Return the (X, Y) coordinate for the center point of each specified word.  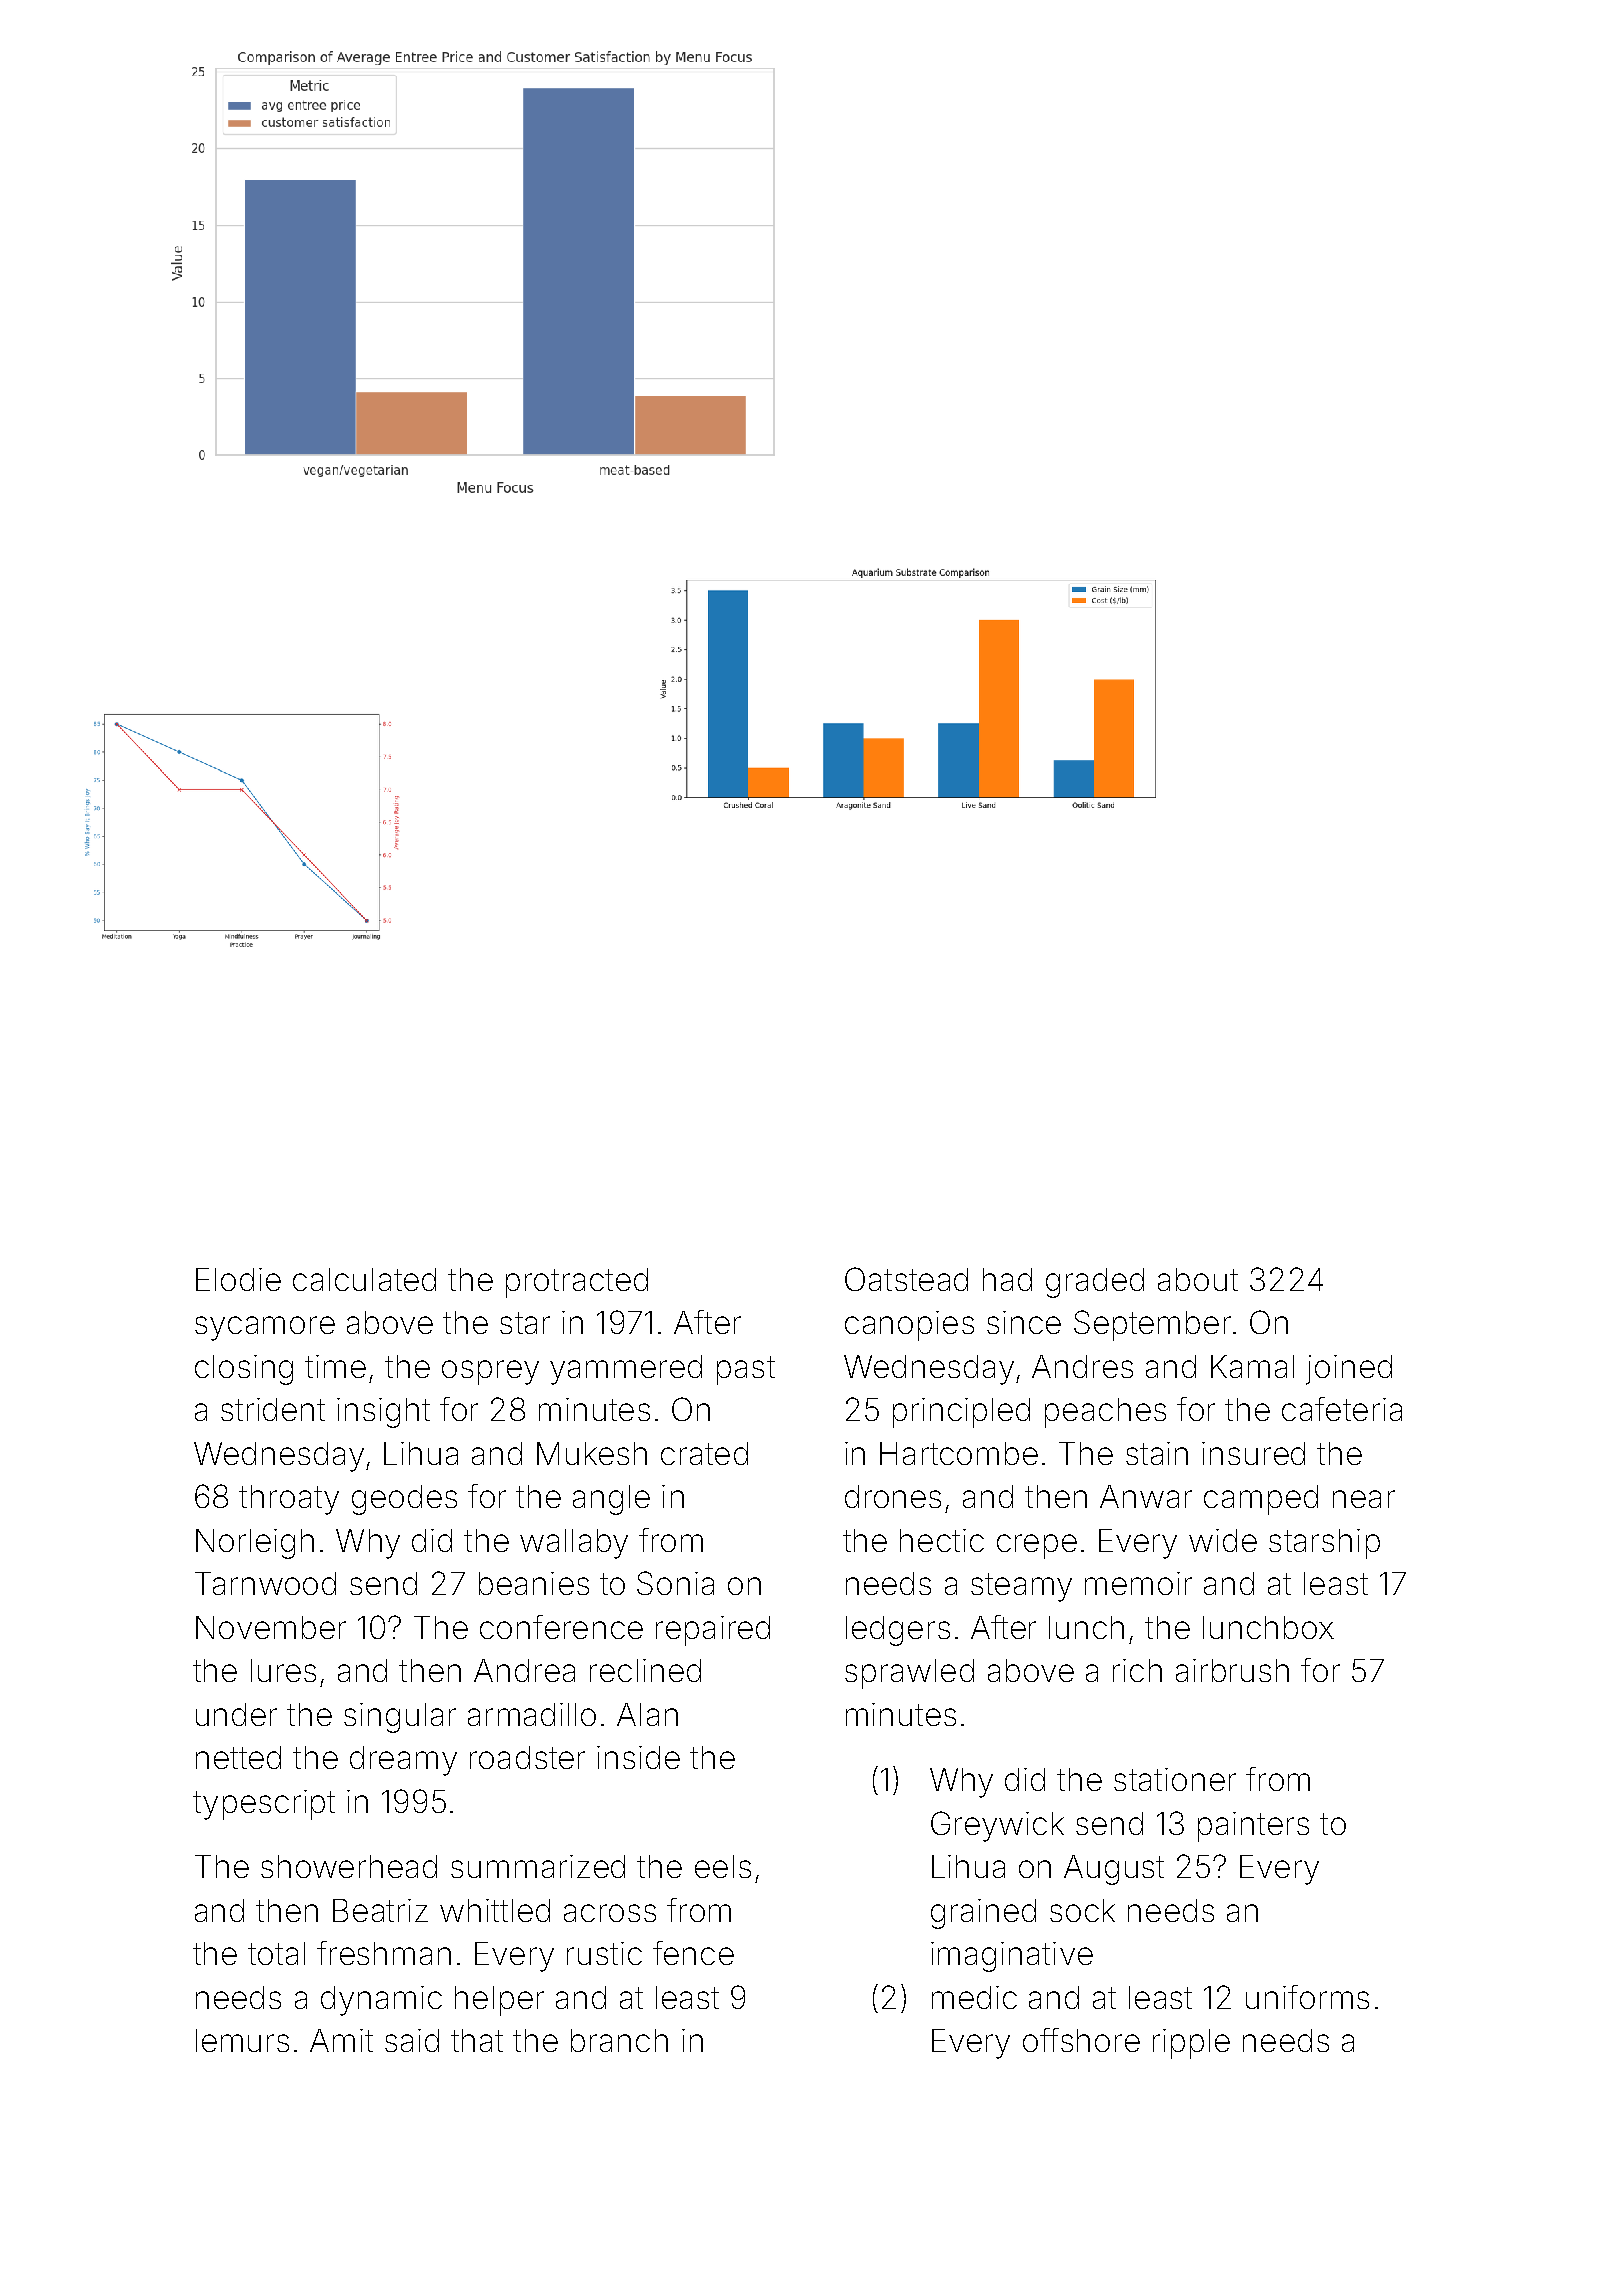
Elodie (238, 1279)
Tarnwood (265, 1583)
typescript (264, 1805)
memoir (1138, 1583)
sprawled (909, 1674)
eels (723, 1866)
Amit (341, 2040)
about (1198, 1279)
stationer (1175, 1779)
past (746, 1370)
